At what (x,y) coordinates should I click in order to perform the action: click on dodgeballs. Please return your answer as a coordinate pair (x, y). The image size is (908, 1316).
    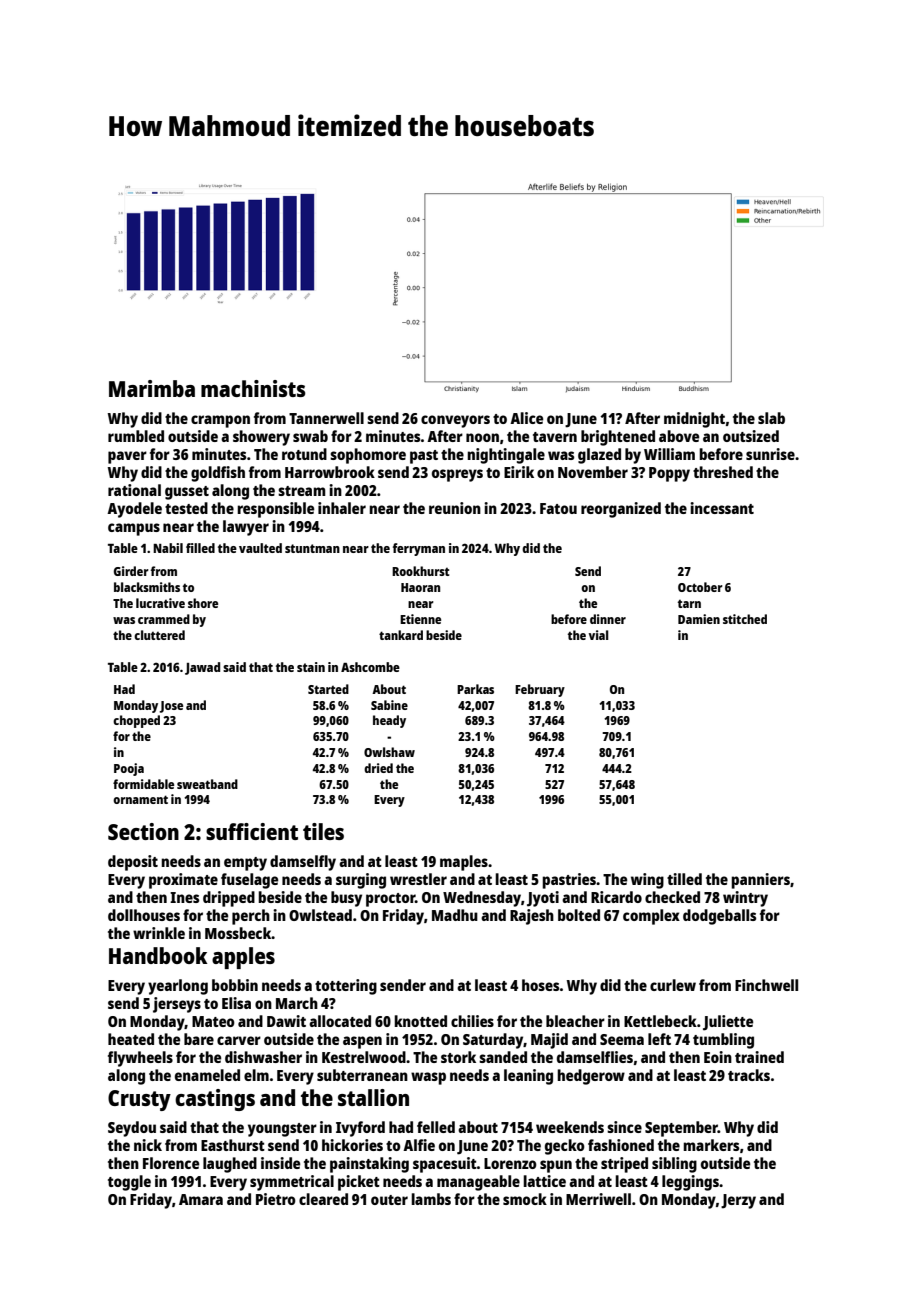
    Looking at the image, I should click on (719, 917).
